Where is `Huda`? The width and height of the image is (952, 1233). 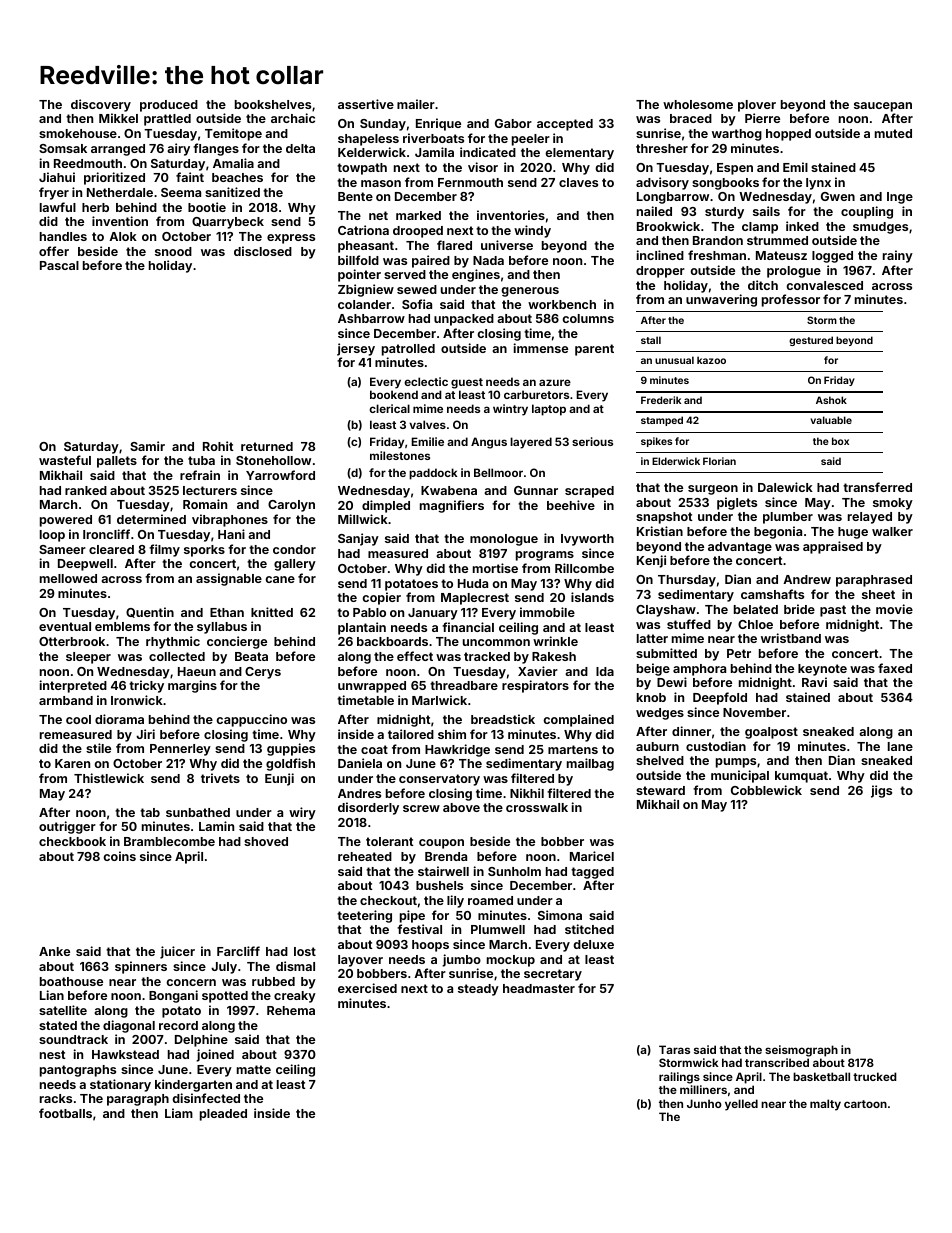 Huda is located at coordinates (473, 583).
